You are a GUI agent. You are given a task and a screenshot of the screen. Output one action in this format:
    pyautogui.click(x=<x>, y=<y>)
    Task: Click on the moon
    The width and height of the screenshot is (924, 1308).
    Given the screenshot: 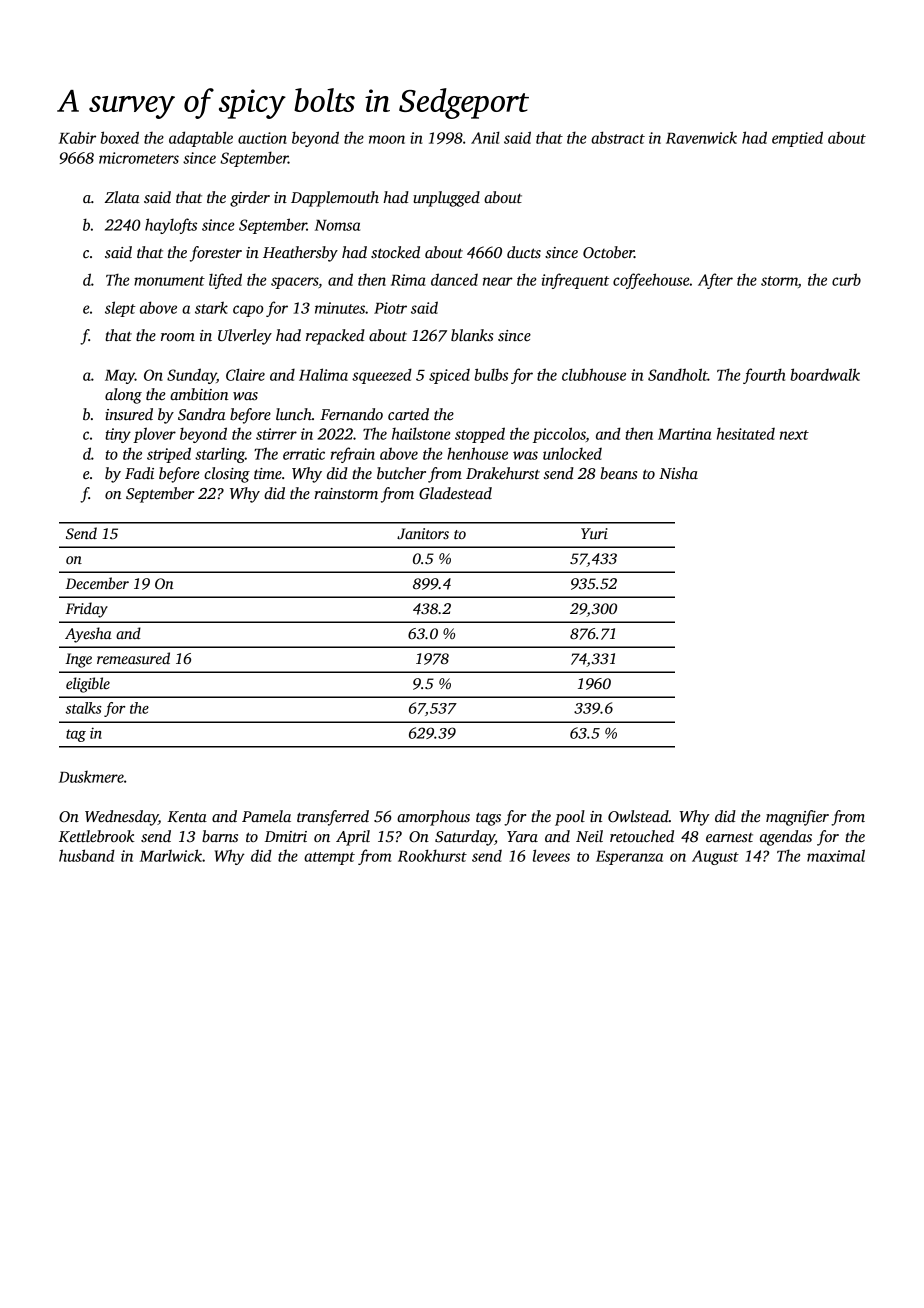 What is the action you would take?
    pyautogui.click(x=387, y=139)
